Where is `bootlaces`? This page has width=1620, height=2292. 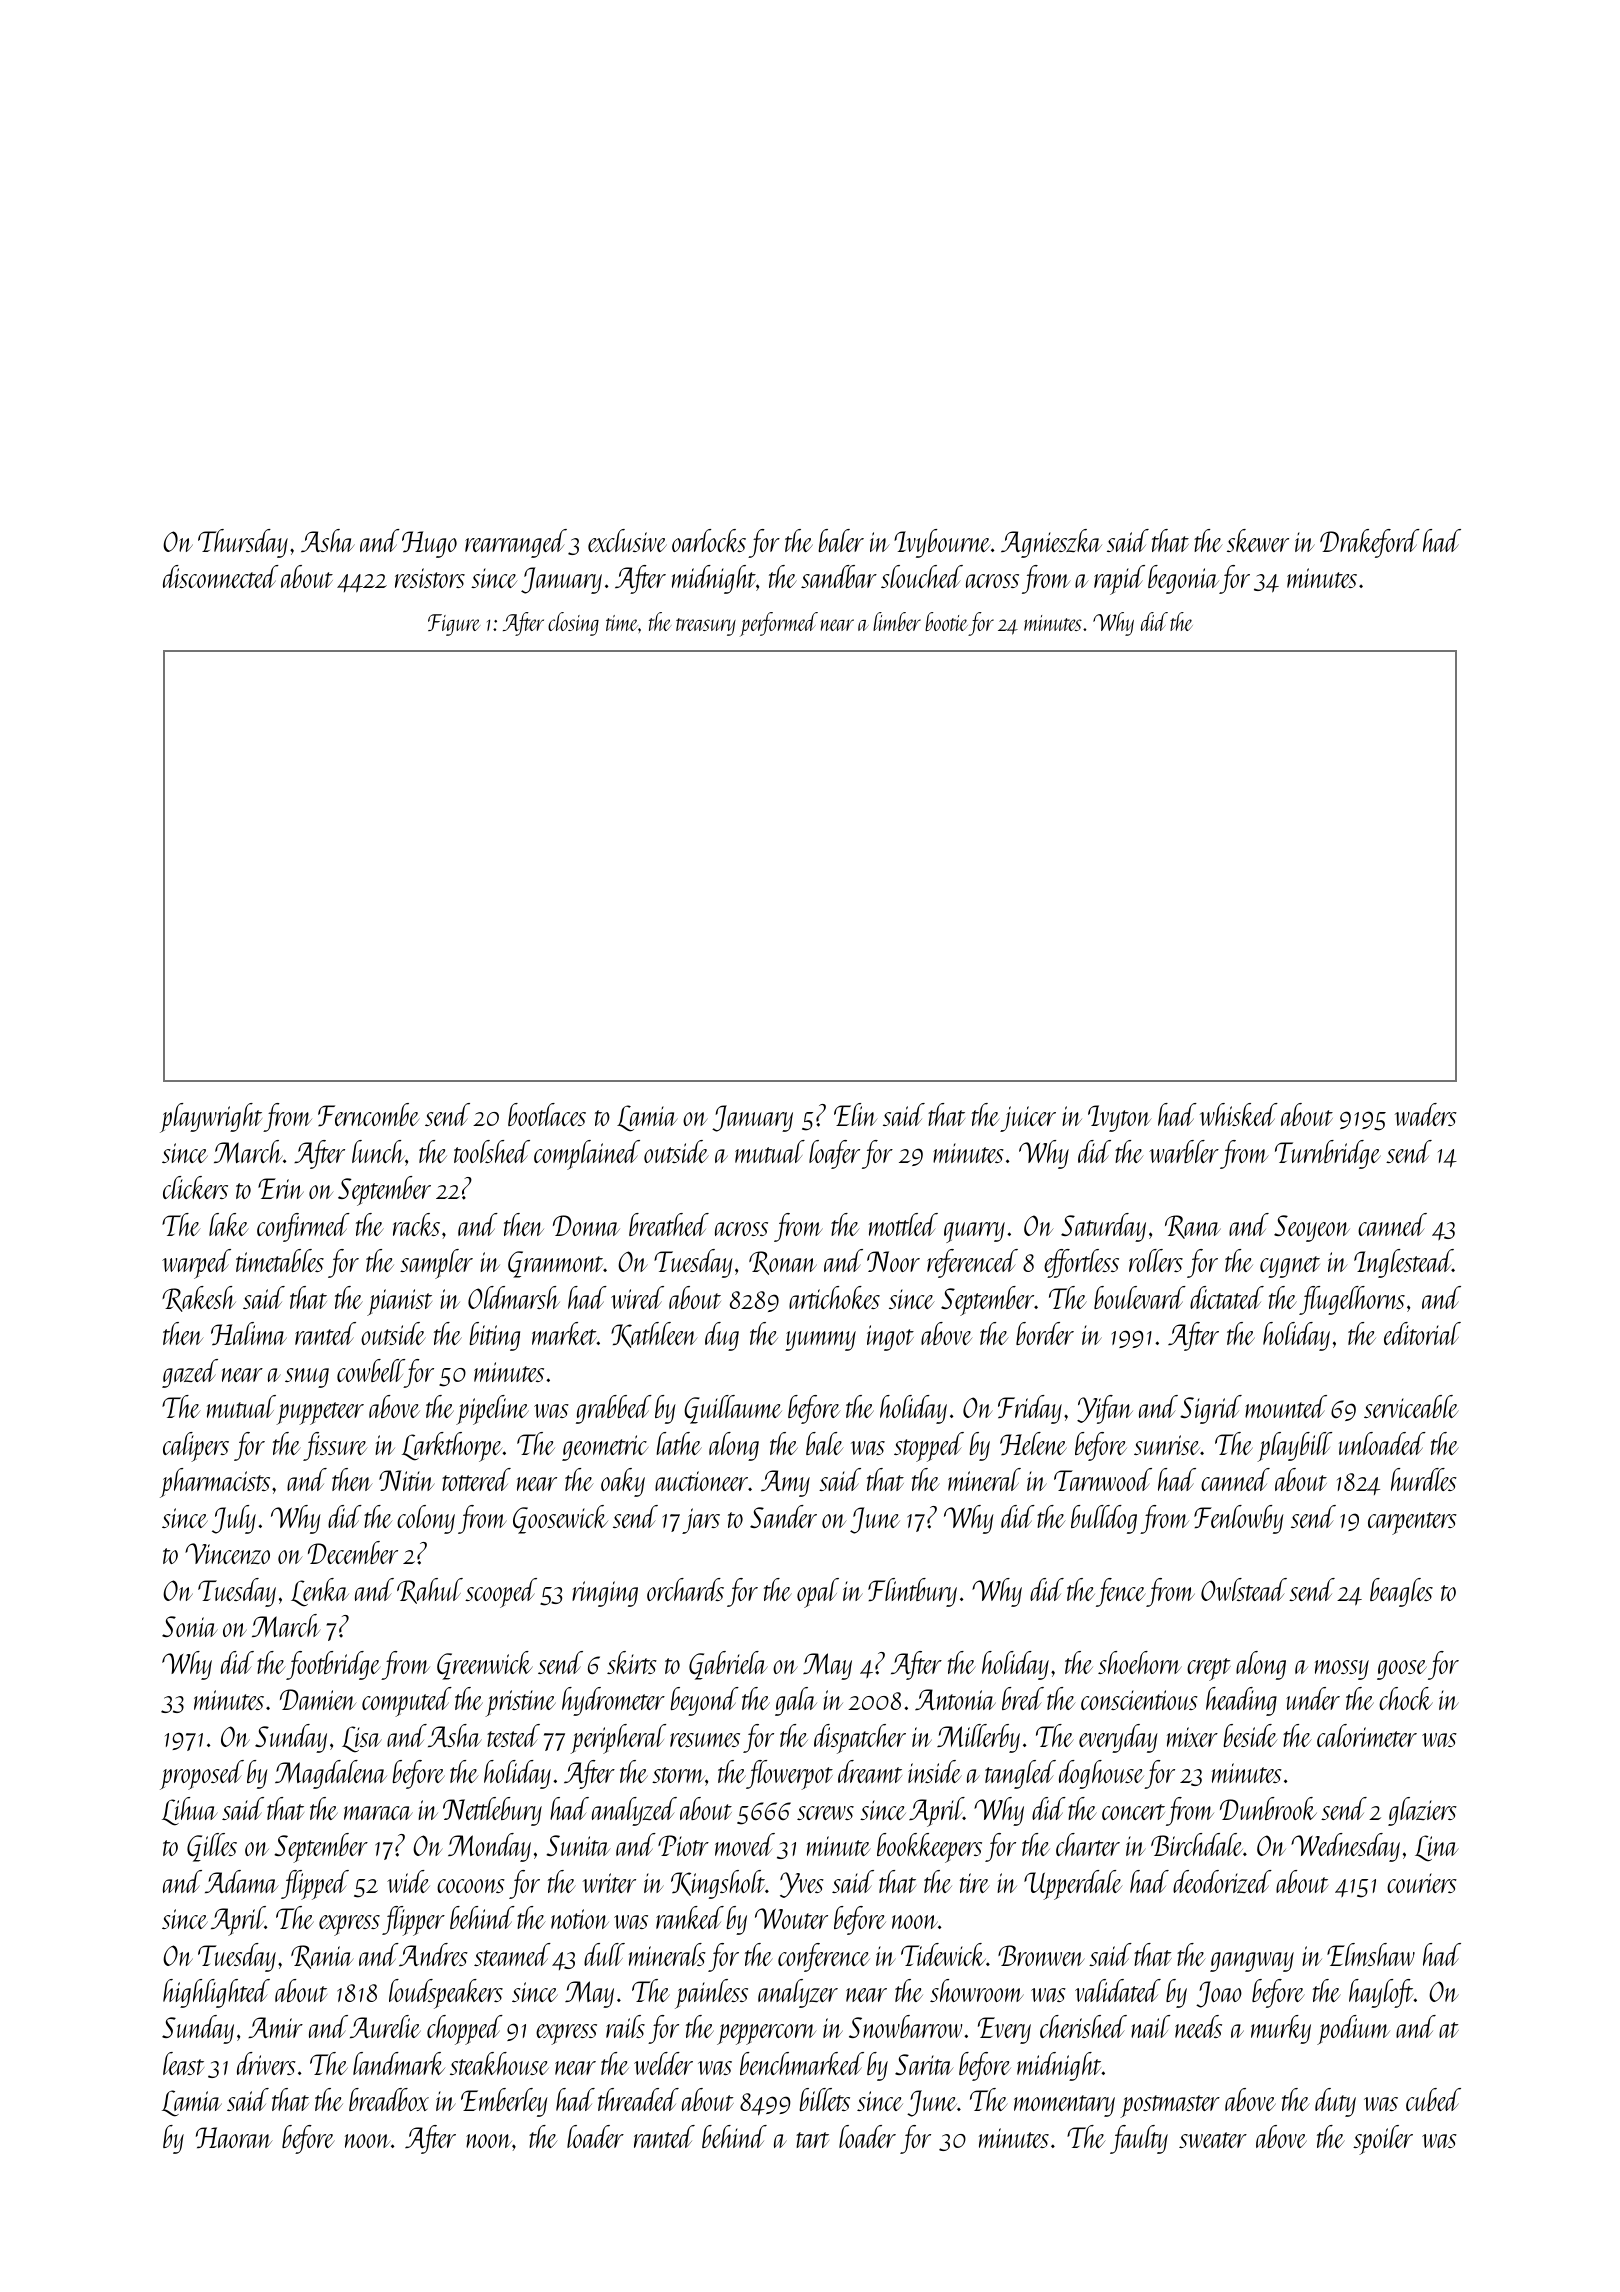
bootlaces is located at coordinates (547, 1114).
